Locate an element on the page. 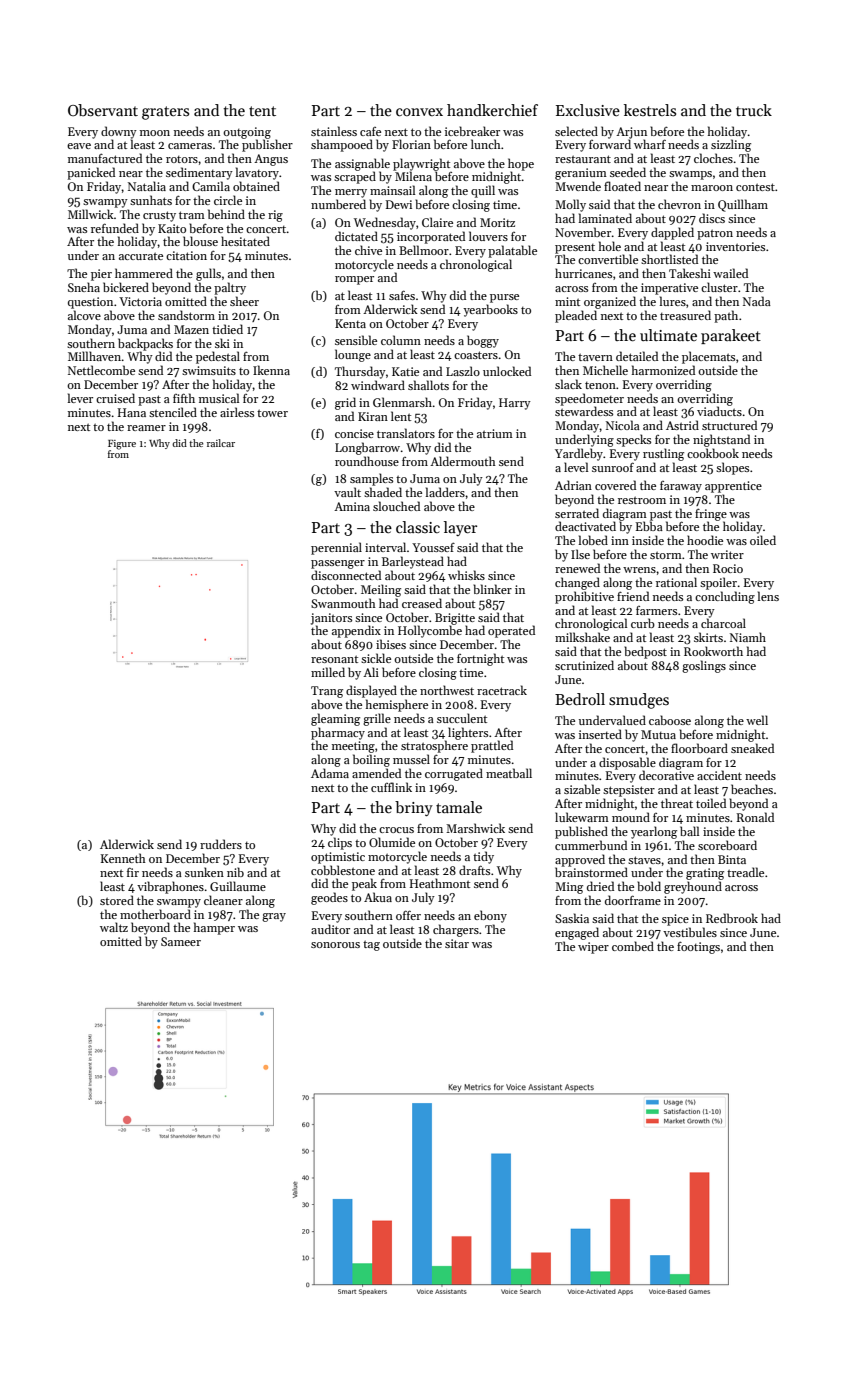  scraped is located at coordinates (355, 177).
